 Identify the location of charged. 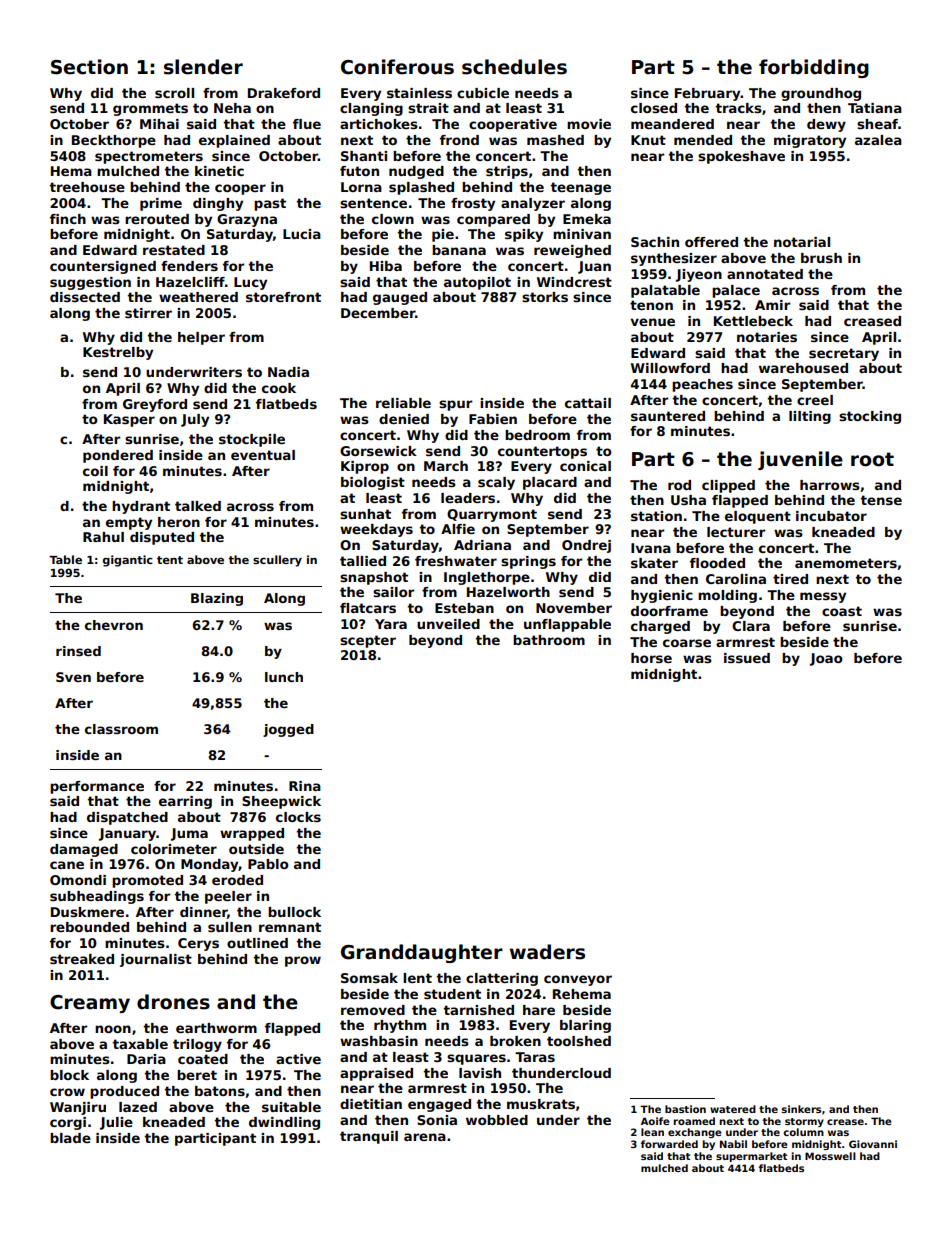
(660, 627).
